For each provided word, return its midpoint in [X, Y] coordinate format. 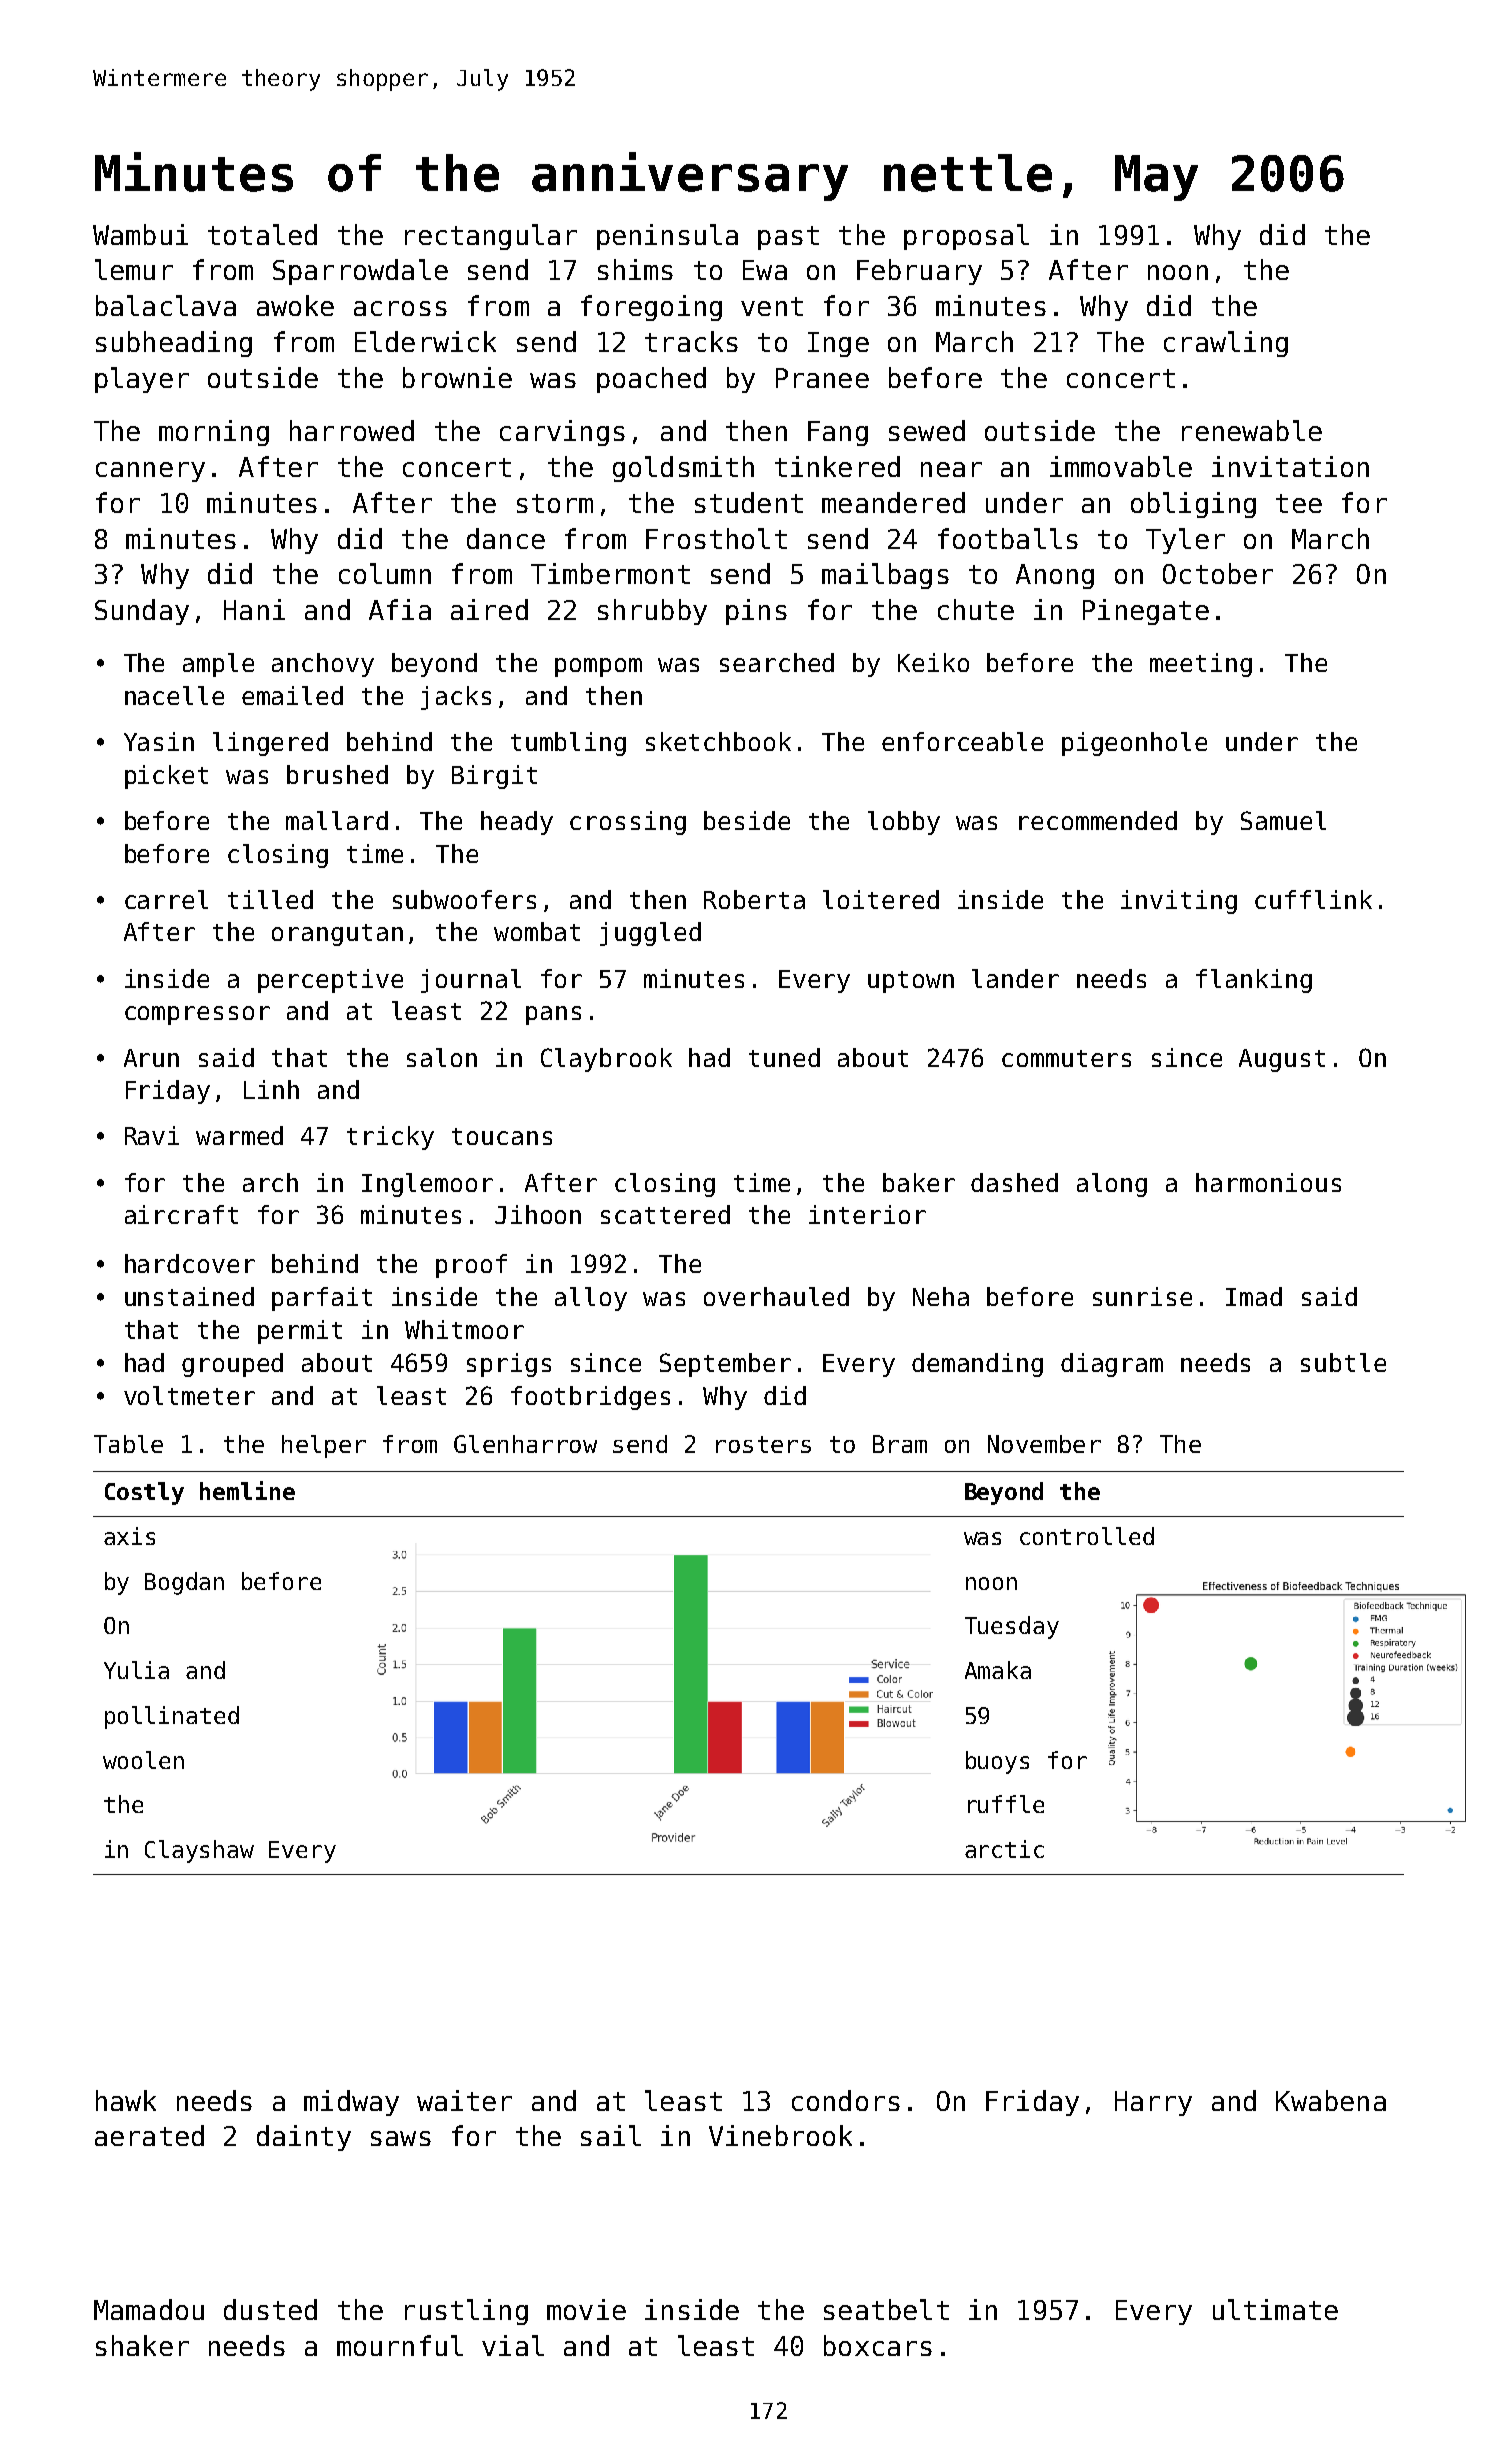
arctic [1004, 1849]
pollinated [172, 1717]
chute [976, 609]
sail [611, 2135]
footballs [1008, 538]
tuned [784, 1057]
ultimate [1275, 2309]
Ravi [152, 1135]
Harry [1153, 2103]
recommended [1098, 820]
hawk [126, 2100]
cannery [150, 472]
